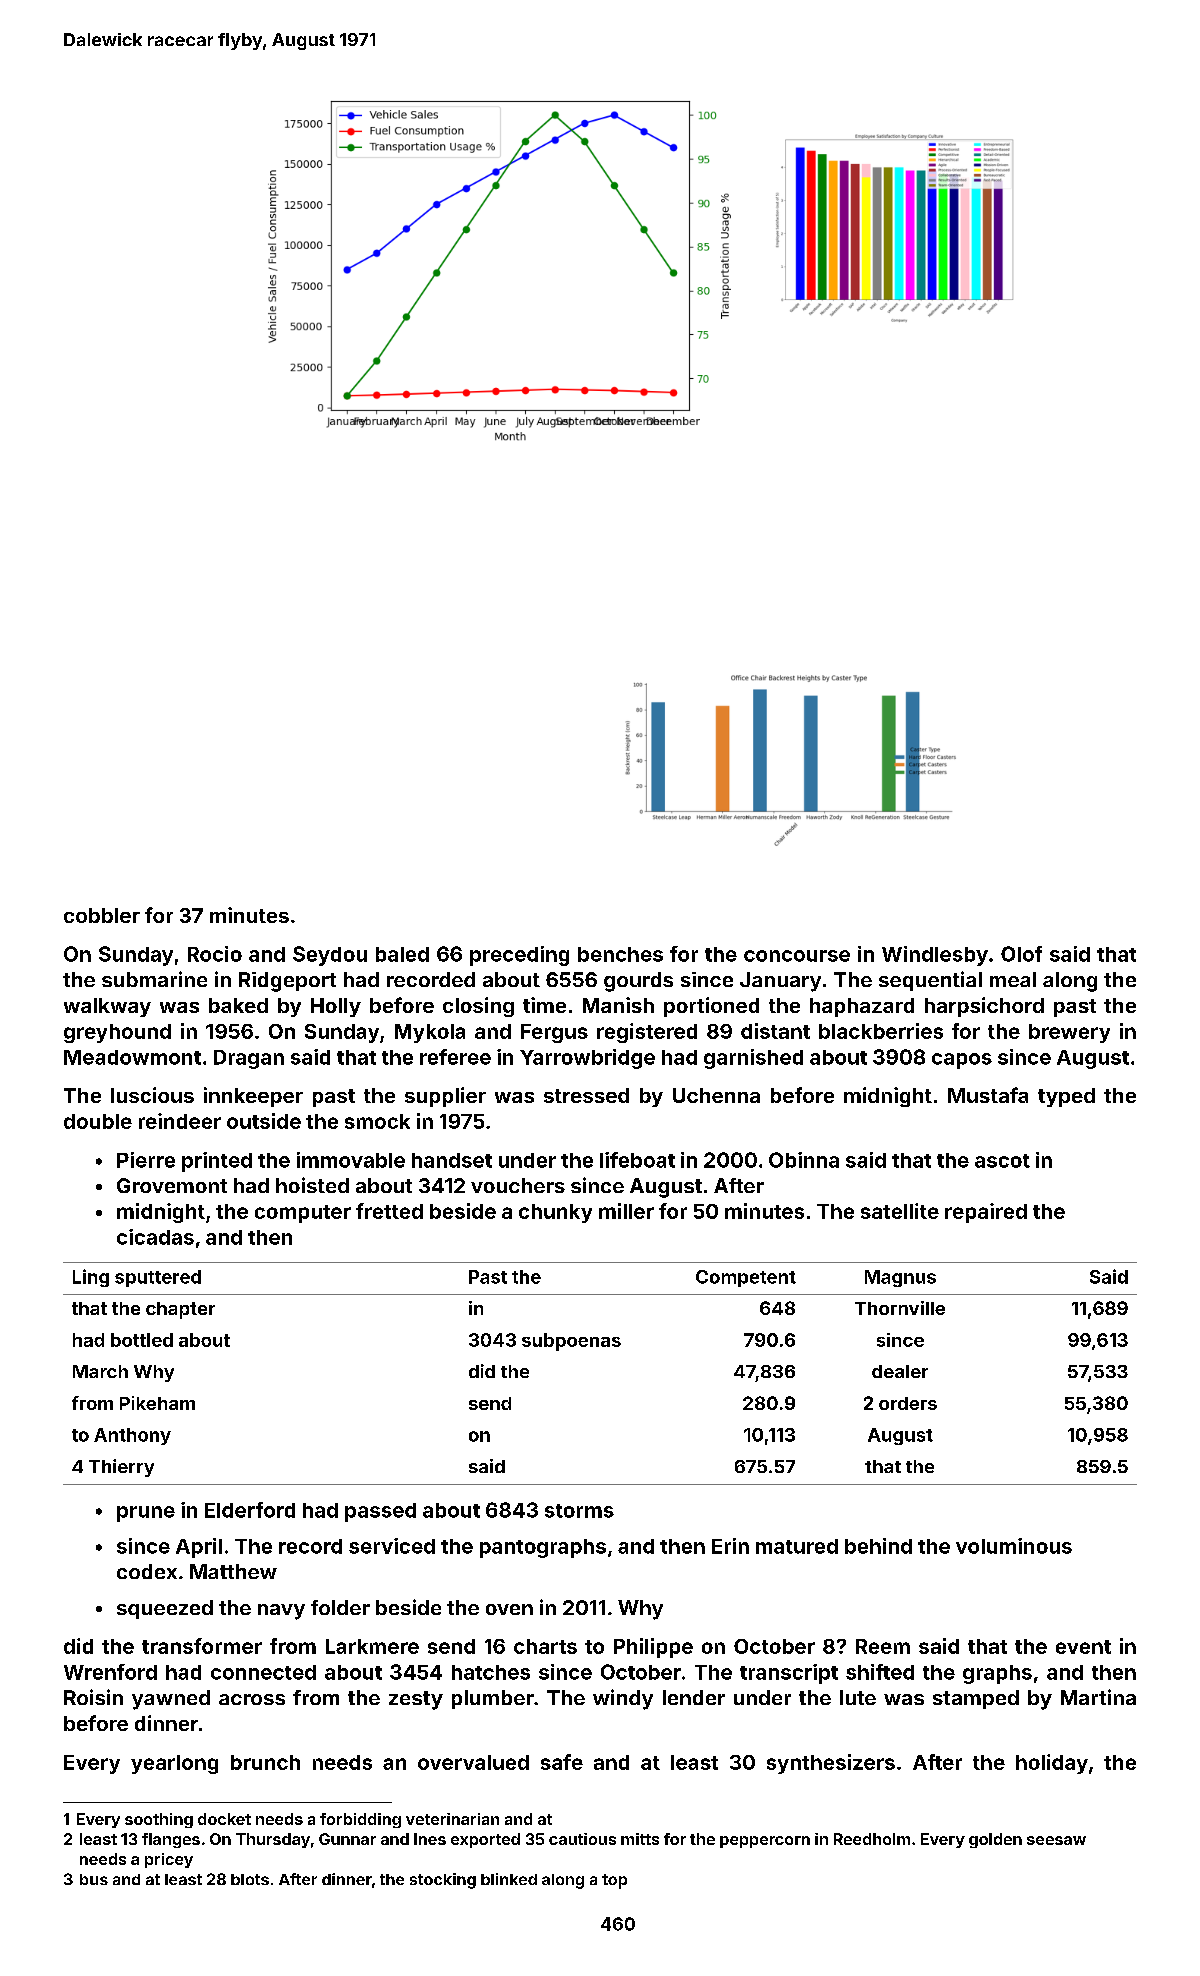 This screenshot has width=1200, height=1976. Describe the element at coordinates (336, 1007) in the screenshot. I see `Holly` at that location.
